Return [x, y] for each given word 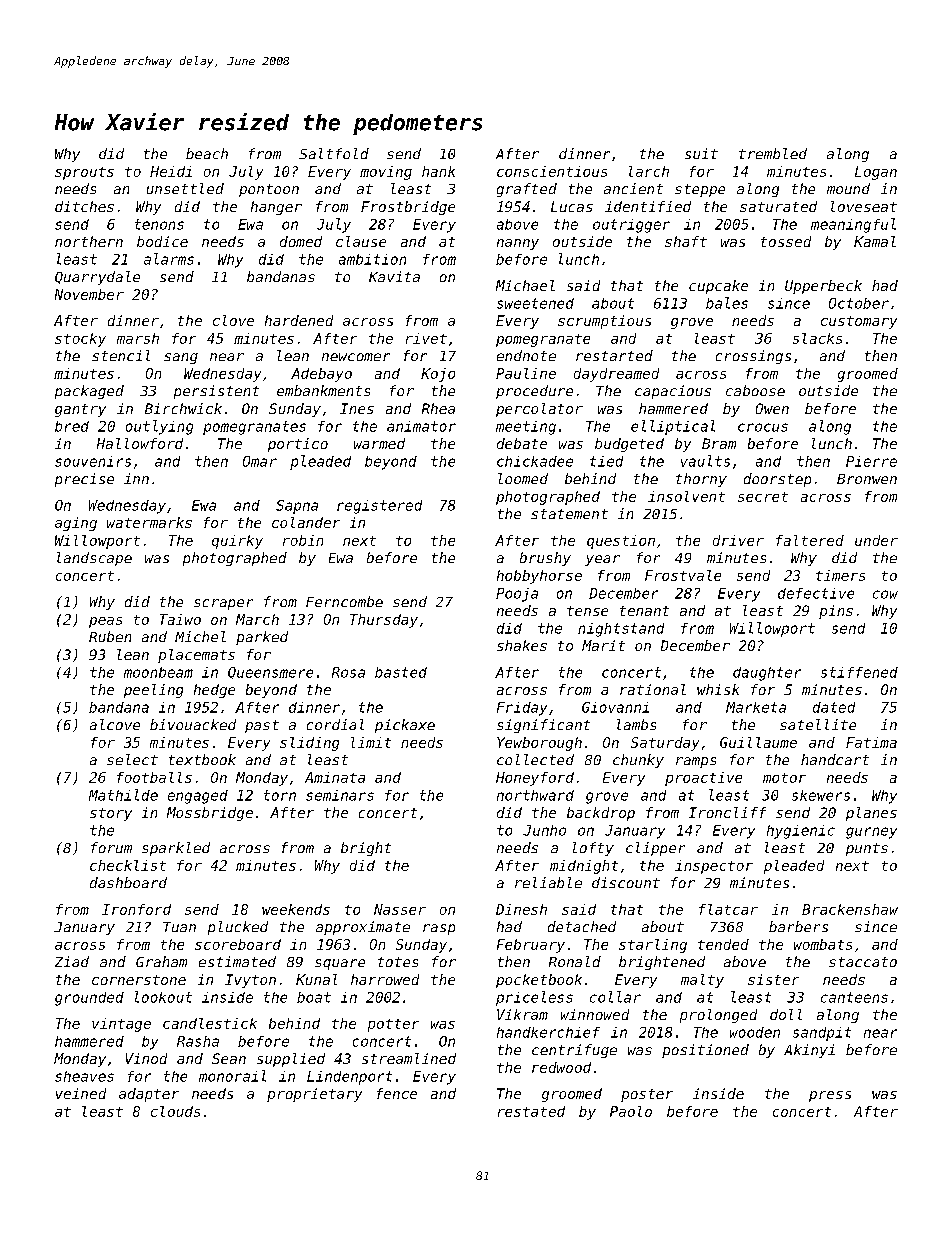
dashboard [128, 882]
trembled [773, 153]
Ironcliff [727, 812]
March [257, 619]
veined [81, 1093]
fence [397, 1093]
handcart [835, 759]
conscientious [552, 171]
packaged [89, 392]
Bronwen [867, 479]
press [830, 1096]
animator [421, 426]
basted [401, 672]
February [531, 946]
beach [207, 153]
